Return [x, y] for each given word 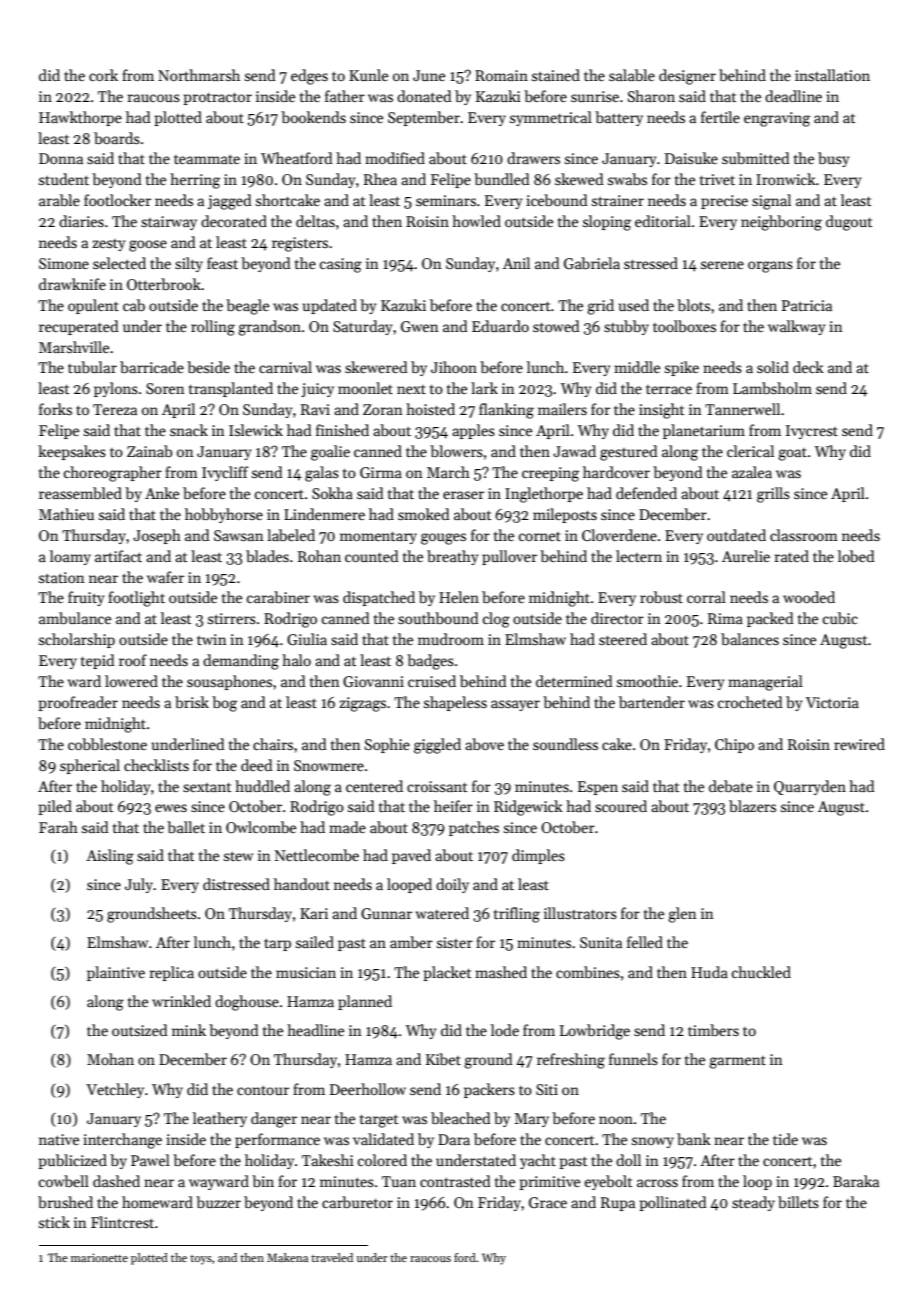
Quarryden [810, 787]
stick [54, 1222]
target [379, 1121]
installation [832, 75]
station [62, 577]
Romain [501, 75]
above [484, 744]
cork [103, 75]
